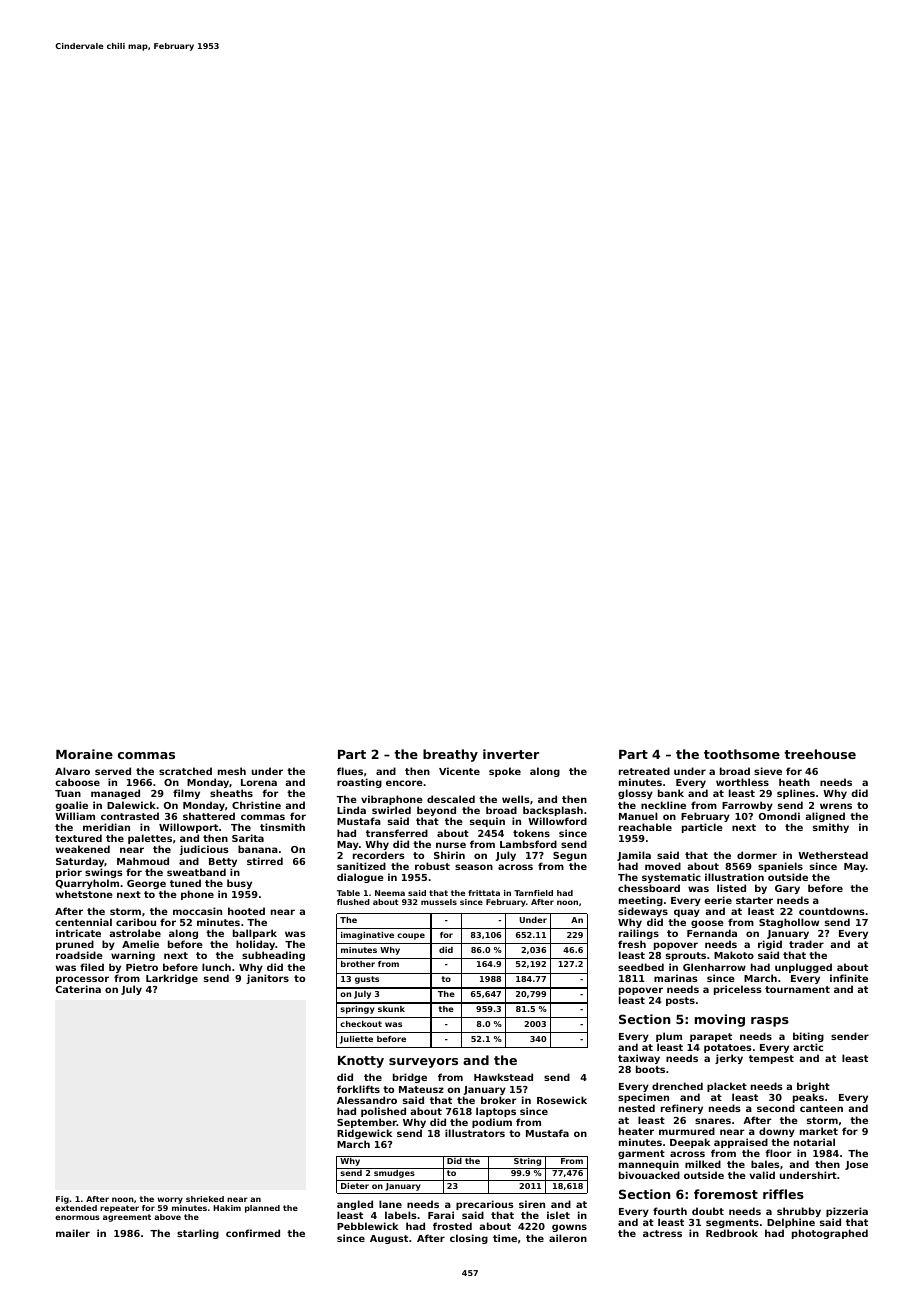  What do you see at coordinates (361, 1062) in the screenshot?
I see `Knotty` at bounding box center [361, 1062].
